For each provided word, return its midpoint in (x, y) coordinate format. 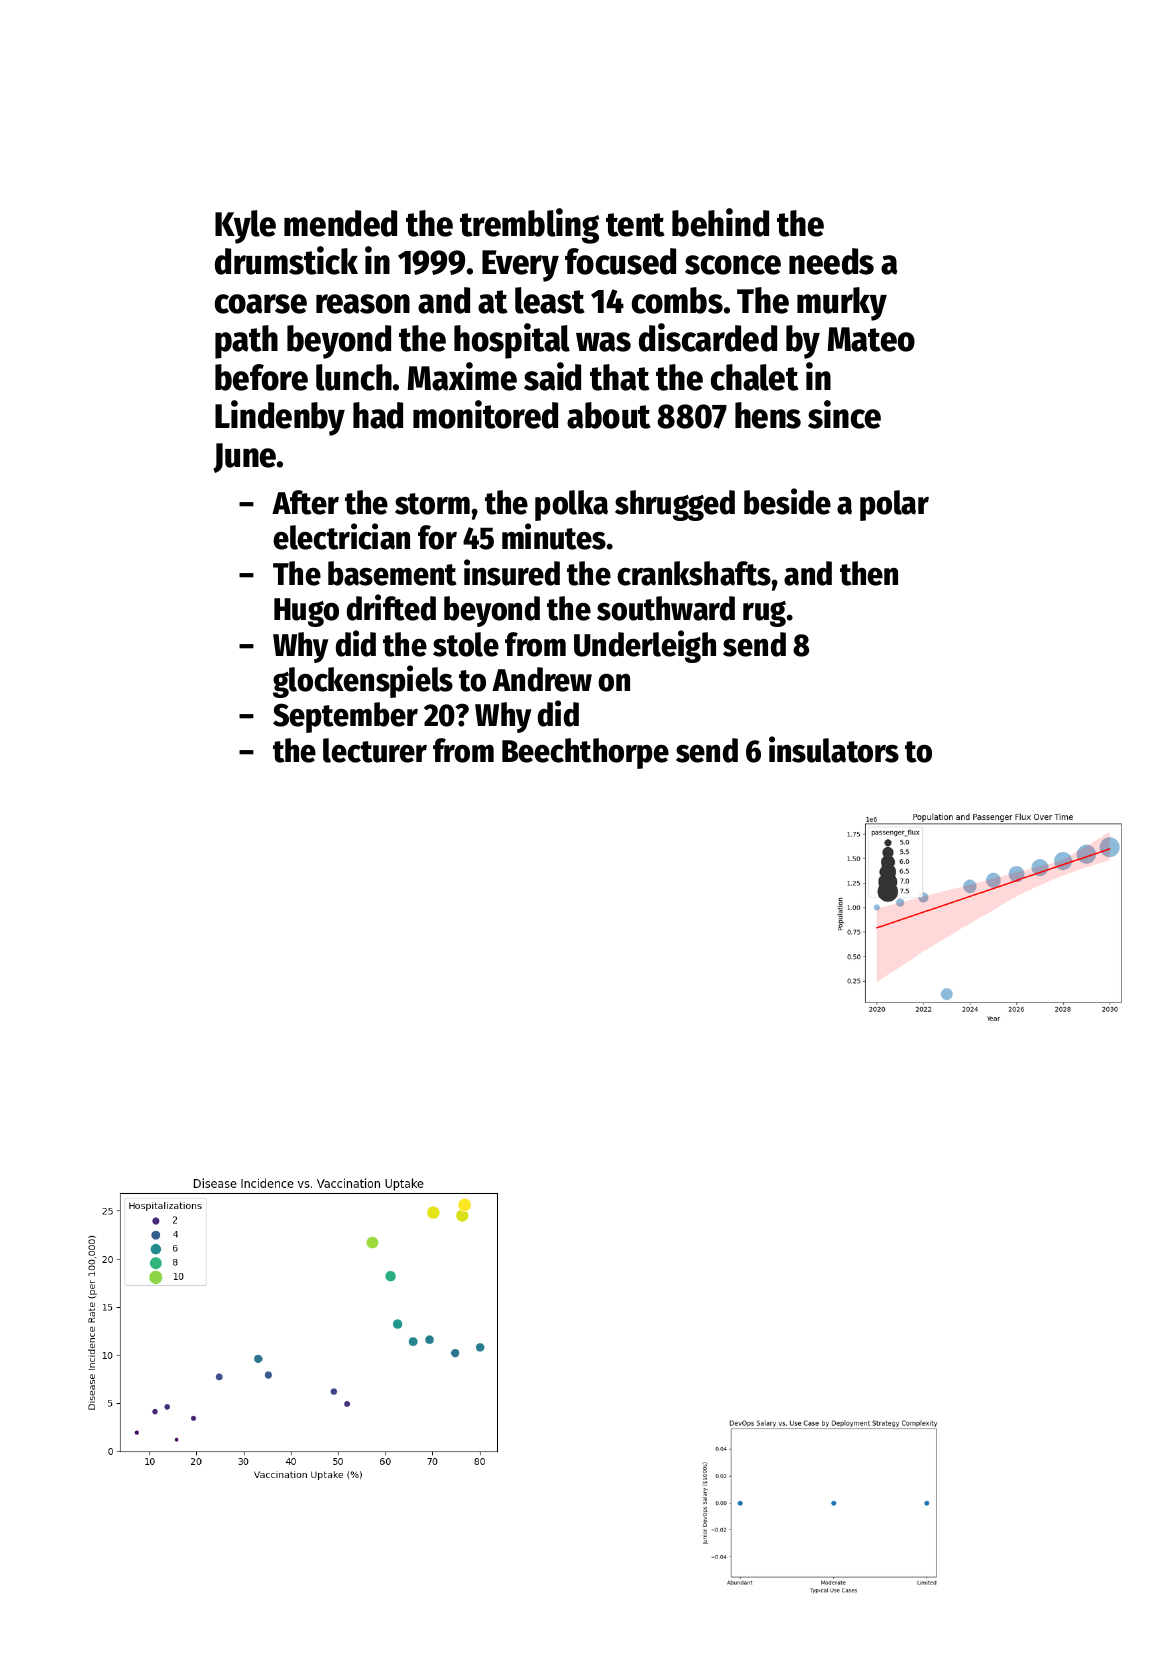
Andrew (542, 679)
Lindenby (280, 418)
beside (787, 501)
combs (677, 300)
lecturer (375, 750)
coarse (261, 304)
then (869, 573)
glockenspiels (363, 681)
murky (842, 304)
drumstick (286, 260)
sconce (733, 265)
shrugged (675, 505)
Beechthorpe (585, 753)
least (550, 300)
